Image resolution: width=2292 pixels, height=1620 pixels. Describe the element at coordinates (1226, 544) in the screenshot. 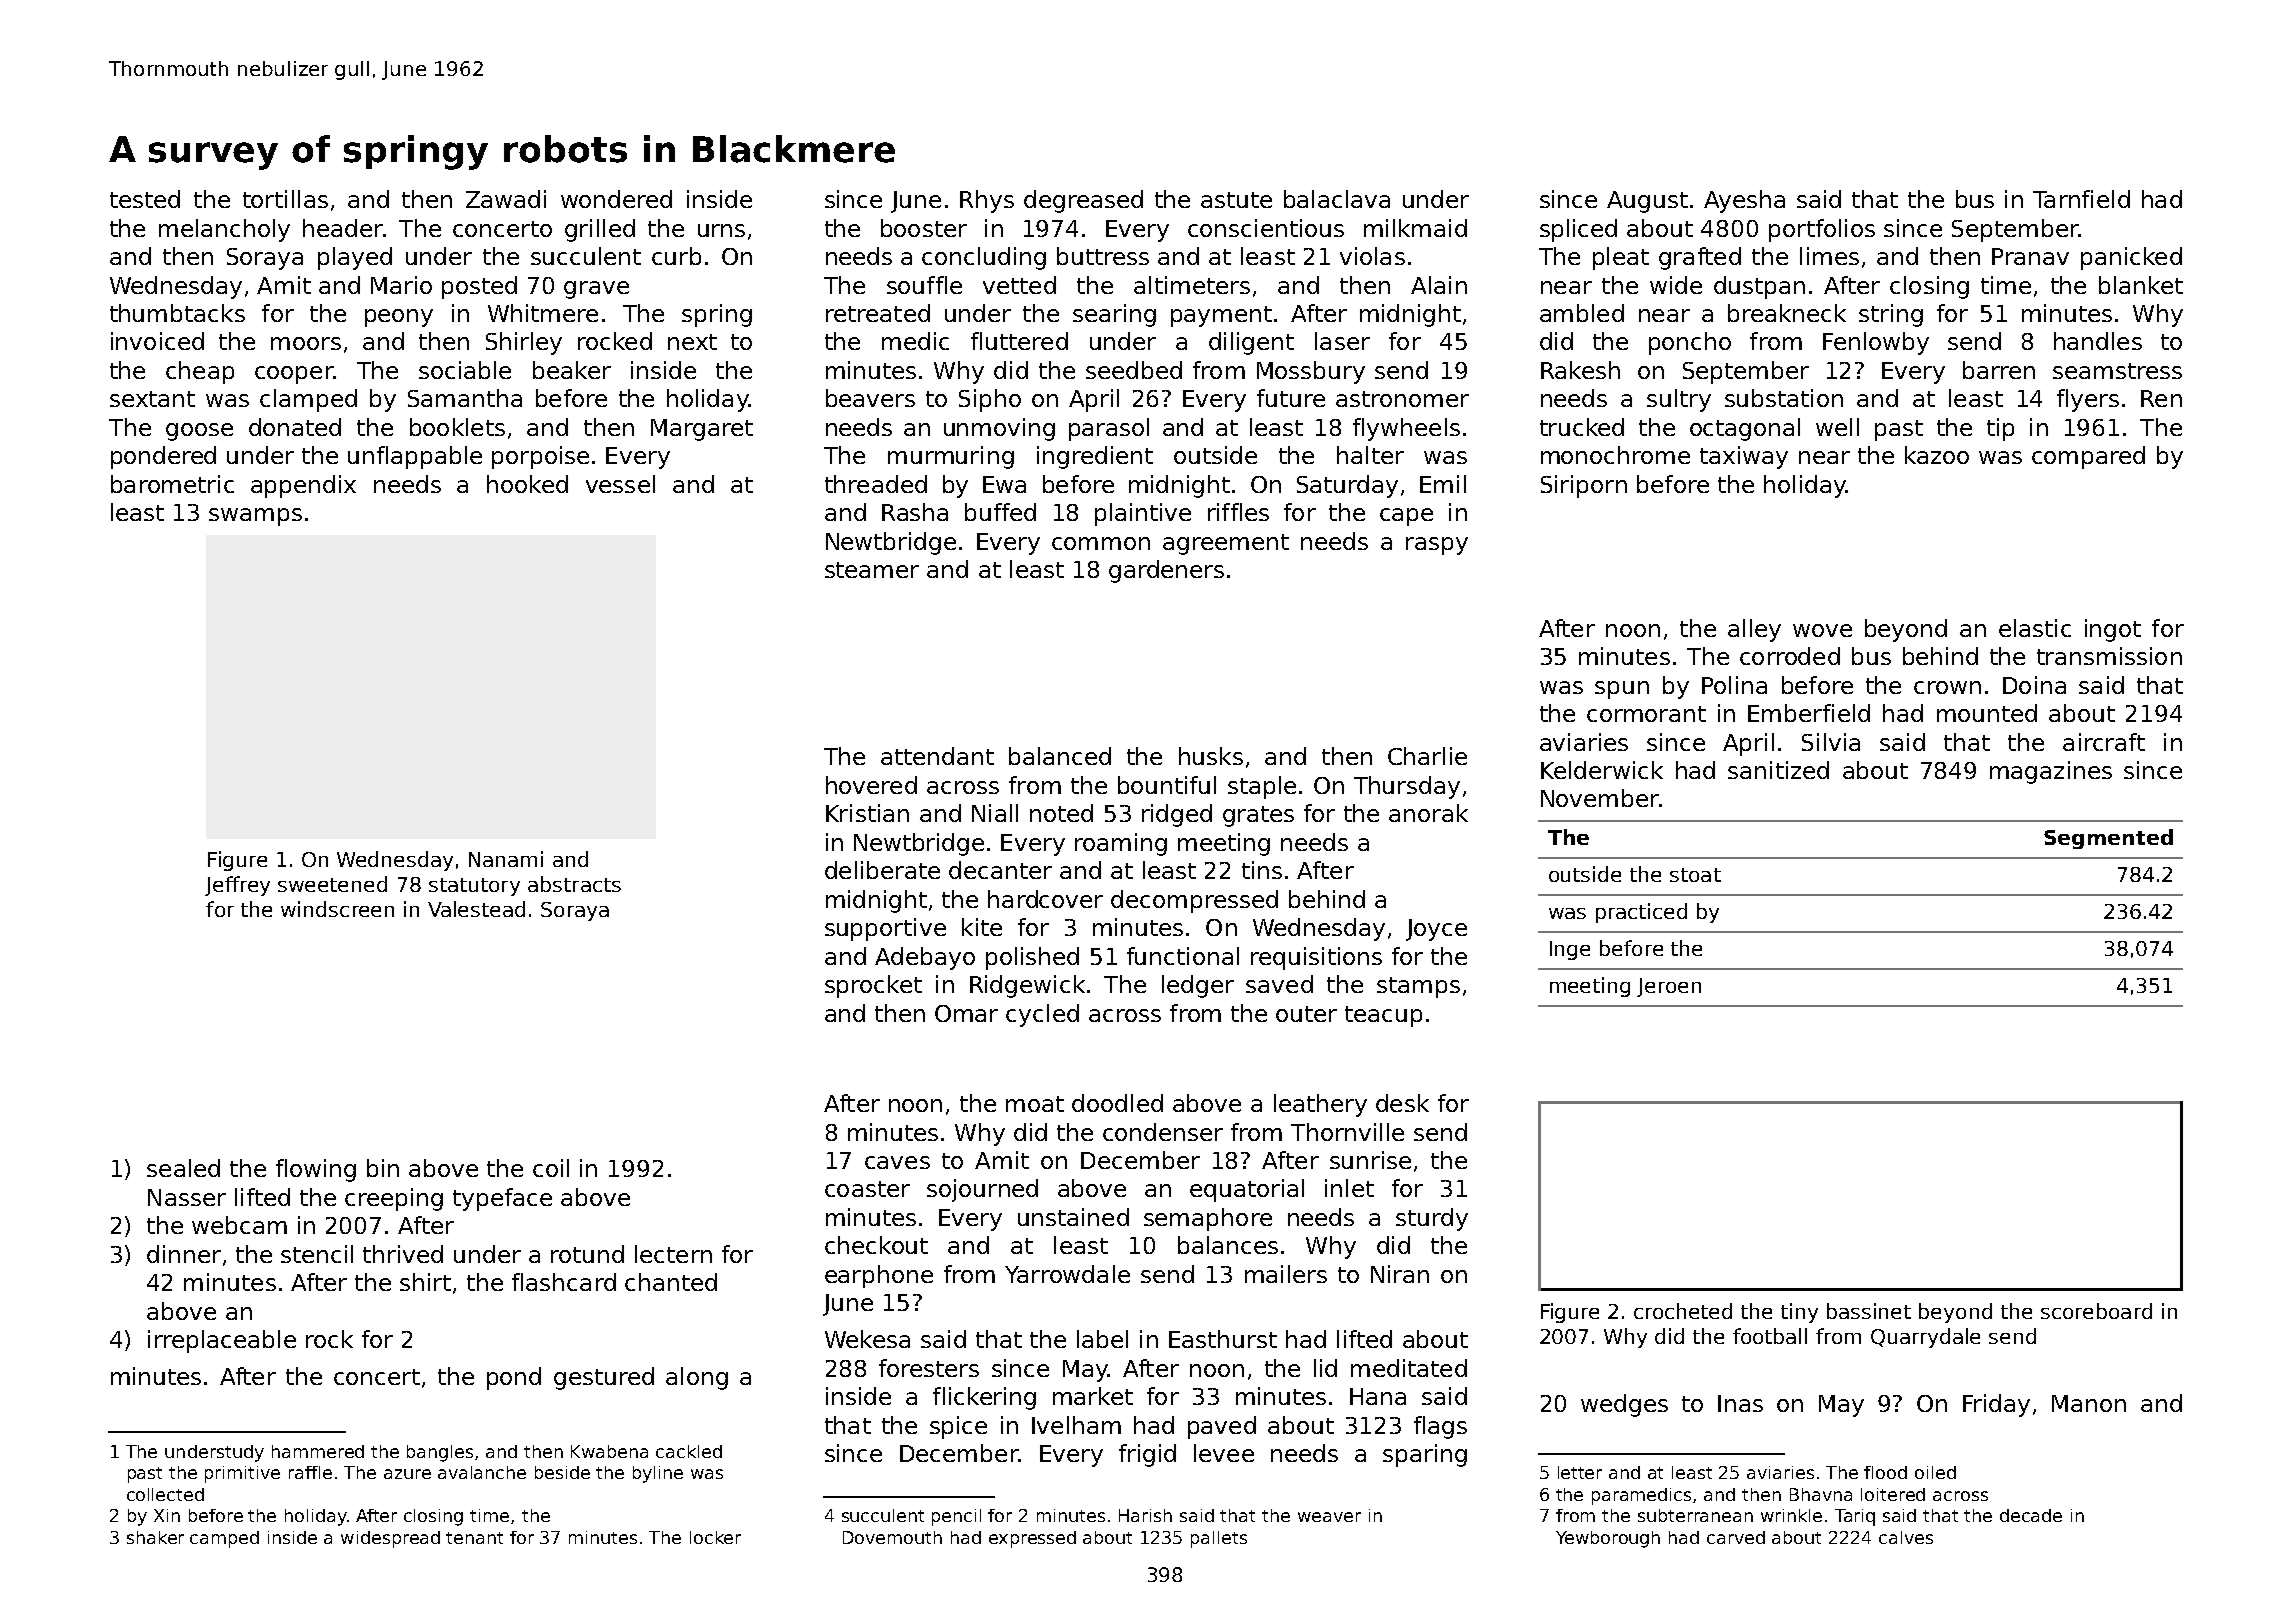

I see `agreement` at that location.
